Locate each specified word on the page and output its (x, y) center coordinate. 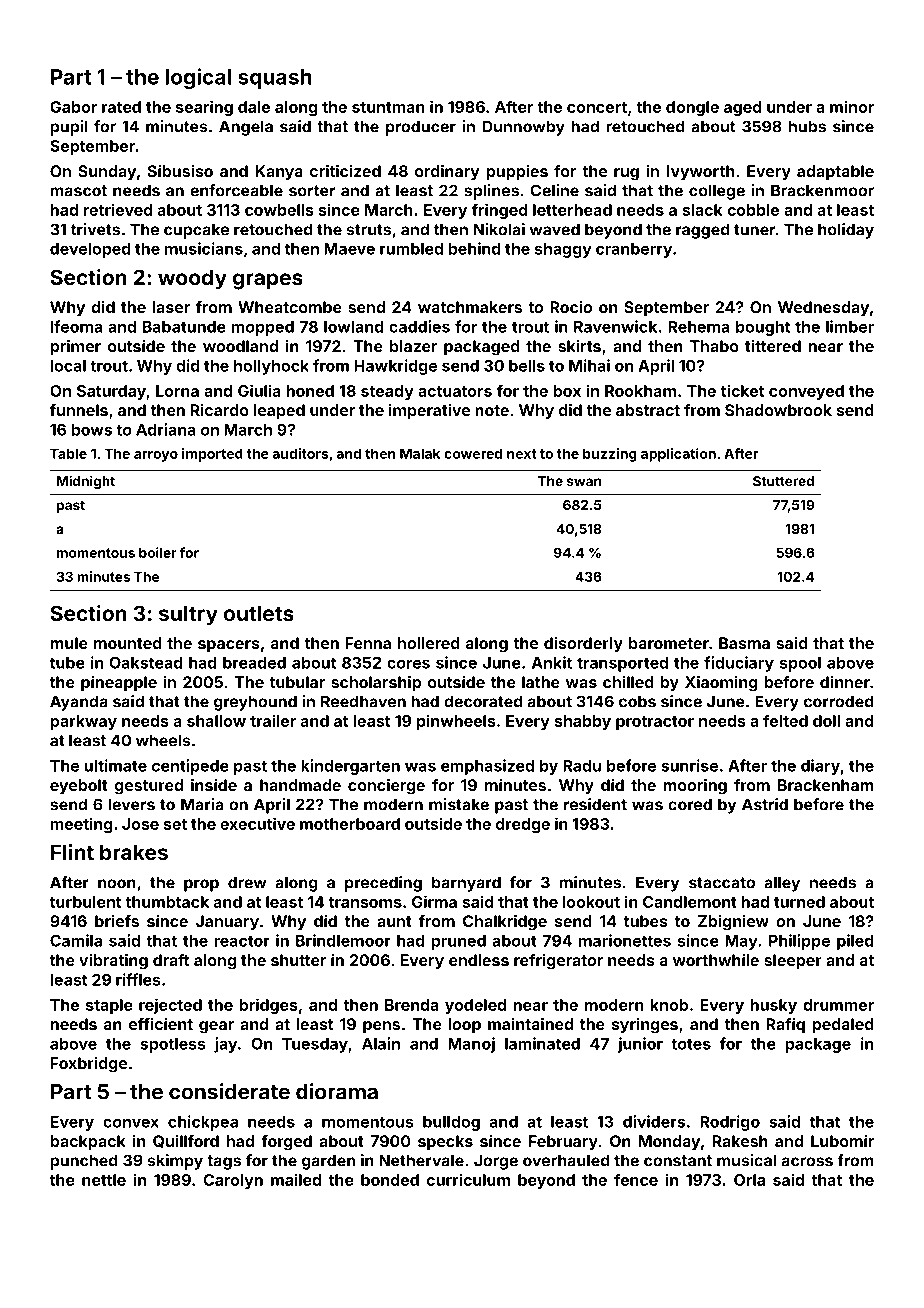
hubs (807, 126)
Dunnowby (523, 128)
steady (387, 392)
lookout (591, 902)
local (68, 366)
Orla (749, 1180)
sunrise (689, 765)
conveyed (806, 392)
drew (247, 882)
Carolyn (233, 1181)
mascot (78, 191)
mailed (296, 1179)
